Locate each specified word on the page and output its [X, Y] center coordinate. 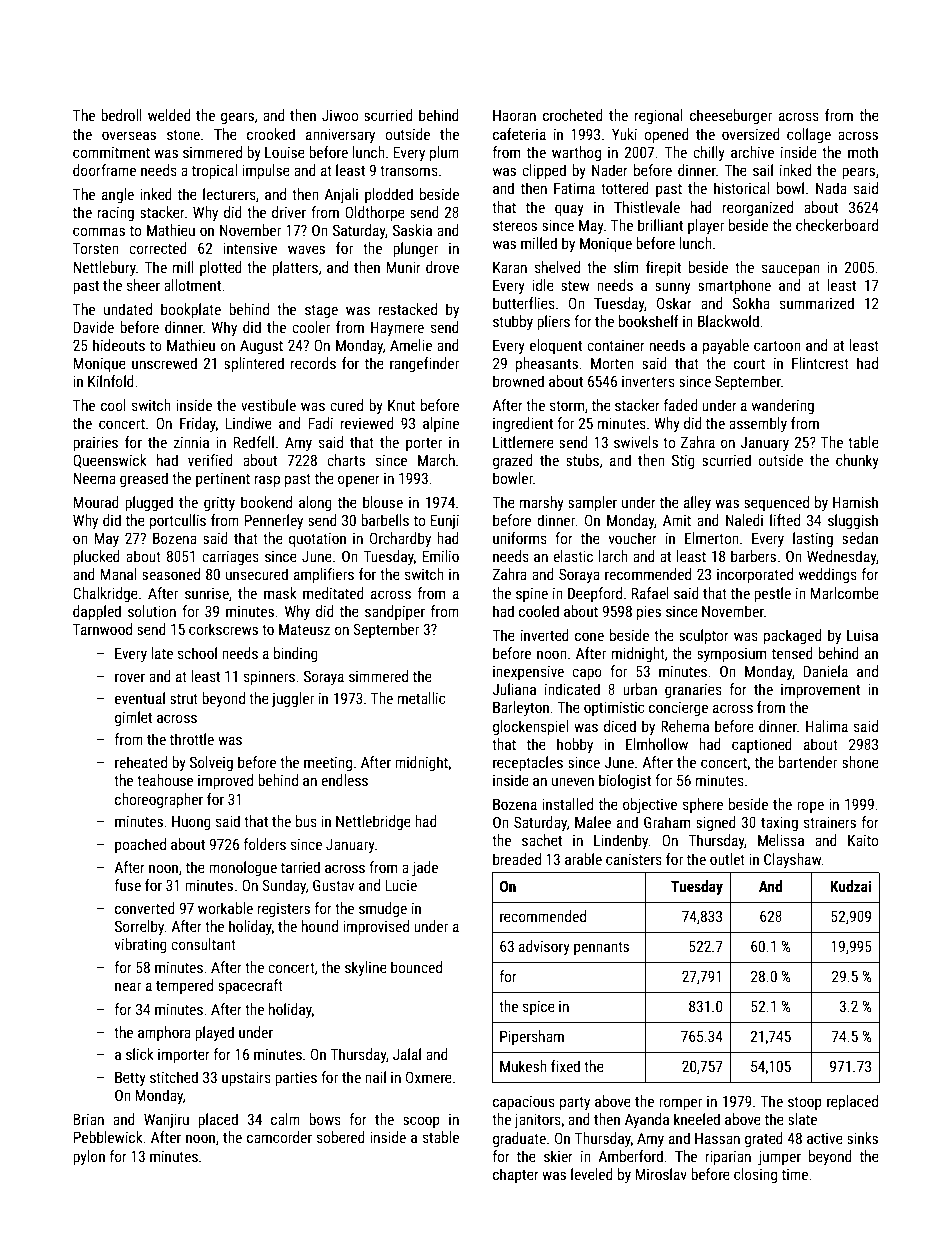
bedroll [121, 115]
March [436, 460]
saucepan [791, 270]
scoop [421, 1122]
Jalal [407, 1054]
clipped [544, 171]
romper [680, 1104]
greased [144, 479]
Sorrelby [140, 927]
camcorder [279, 1137]
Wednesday [841, 557]
